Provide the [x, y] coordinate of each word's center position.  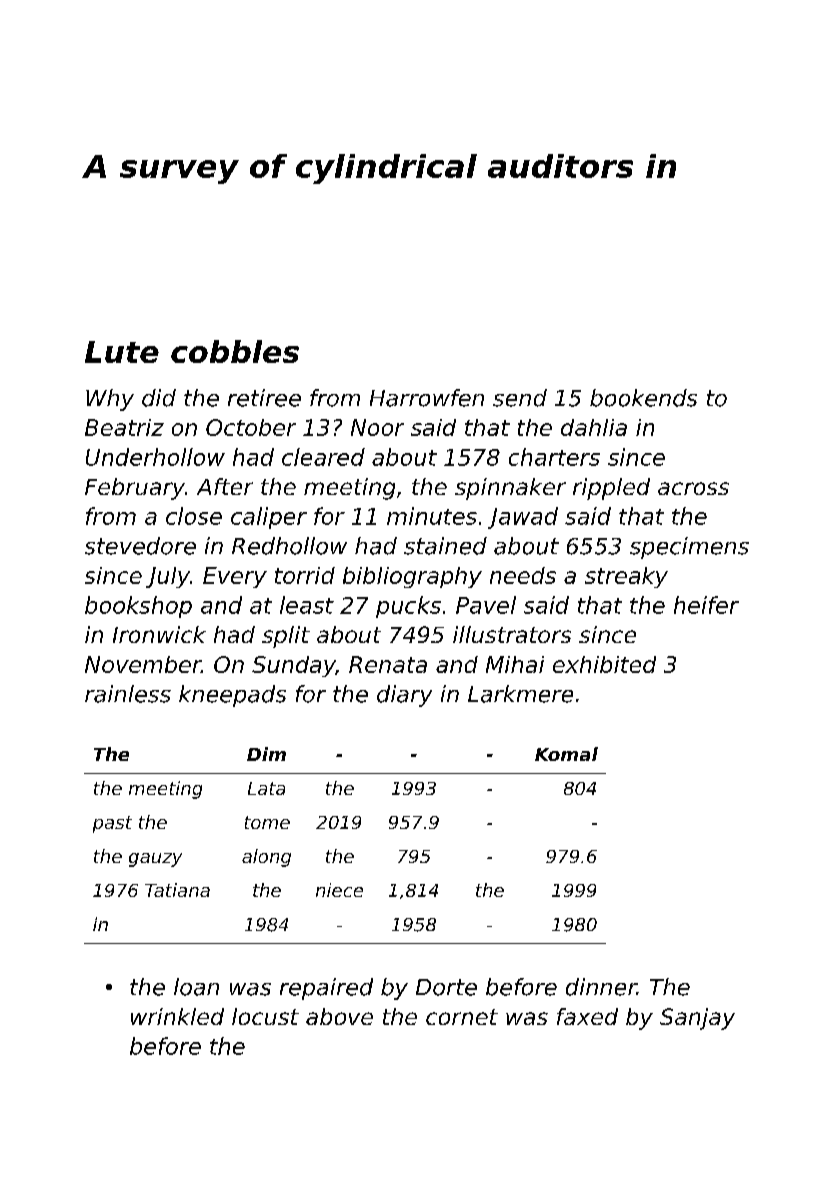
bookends [643, 398]
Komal [566, 754]
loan [196, 987]
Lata [266, 788]
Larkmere [520, 694]
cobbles [235, 351]
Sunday [293, 666]
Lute [122, 352]
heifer [706, 605]
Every [235, 577]
